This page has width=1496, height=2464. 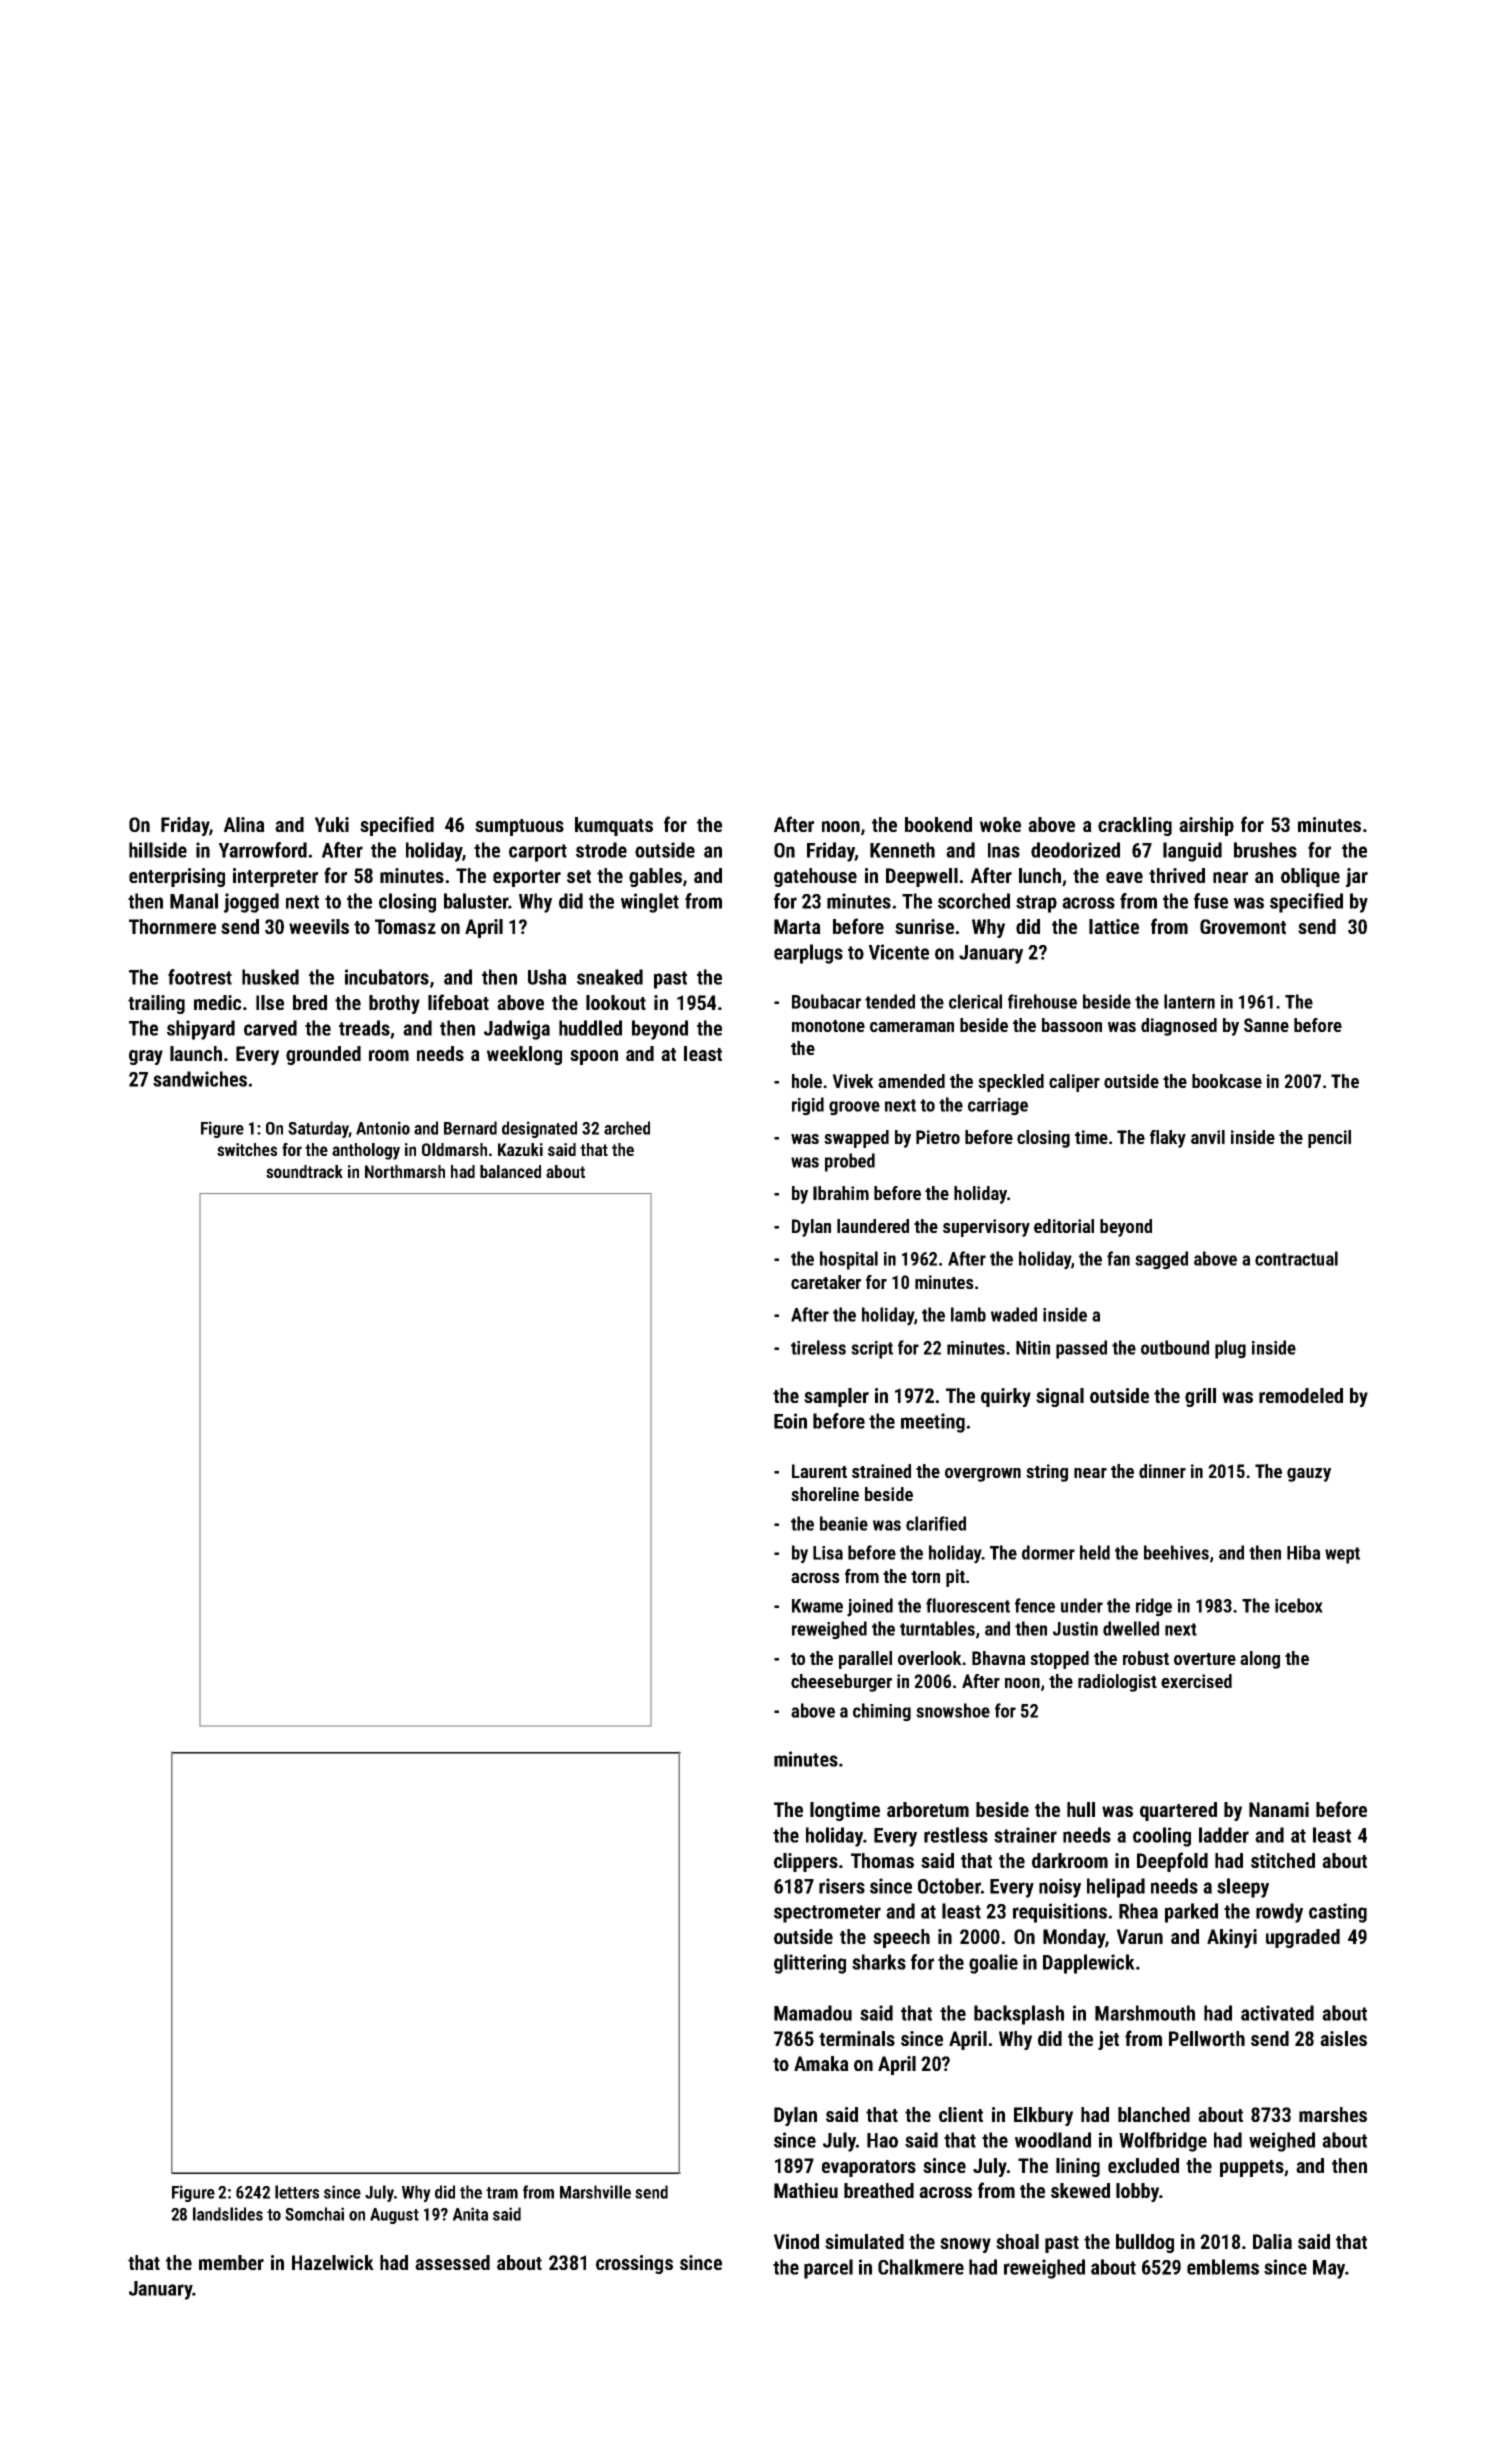 I want to click on Varun, so click(x=1140, y=1936).
